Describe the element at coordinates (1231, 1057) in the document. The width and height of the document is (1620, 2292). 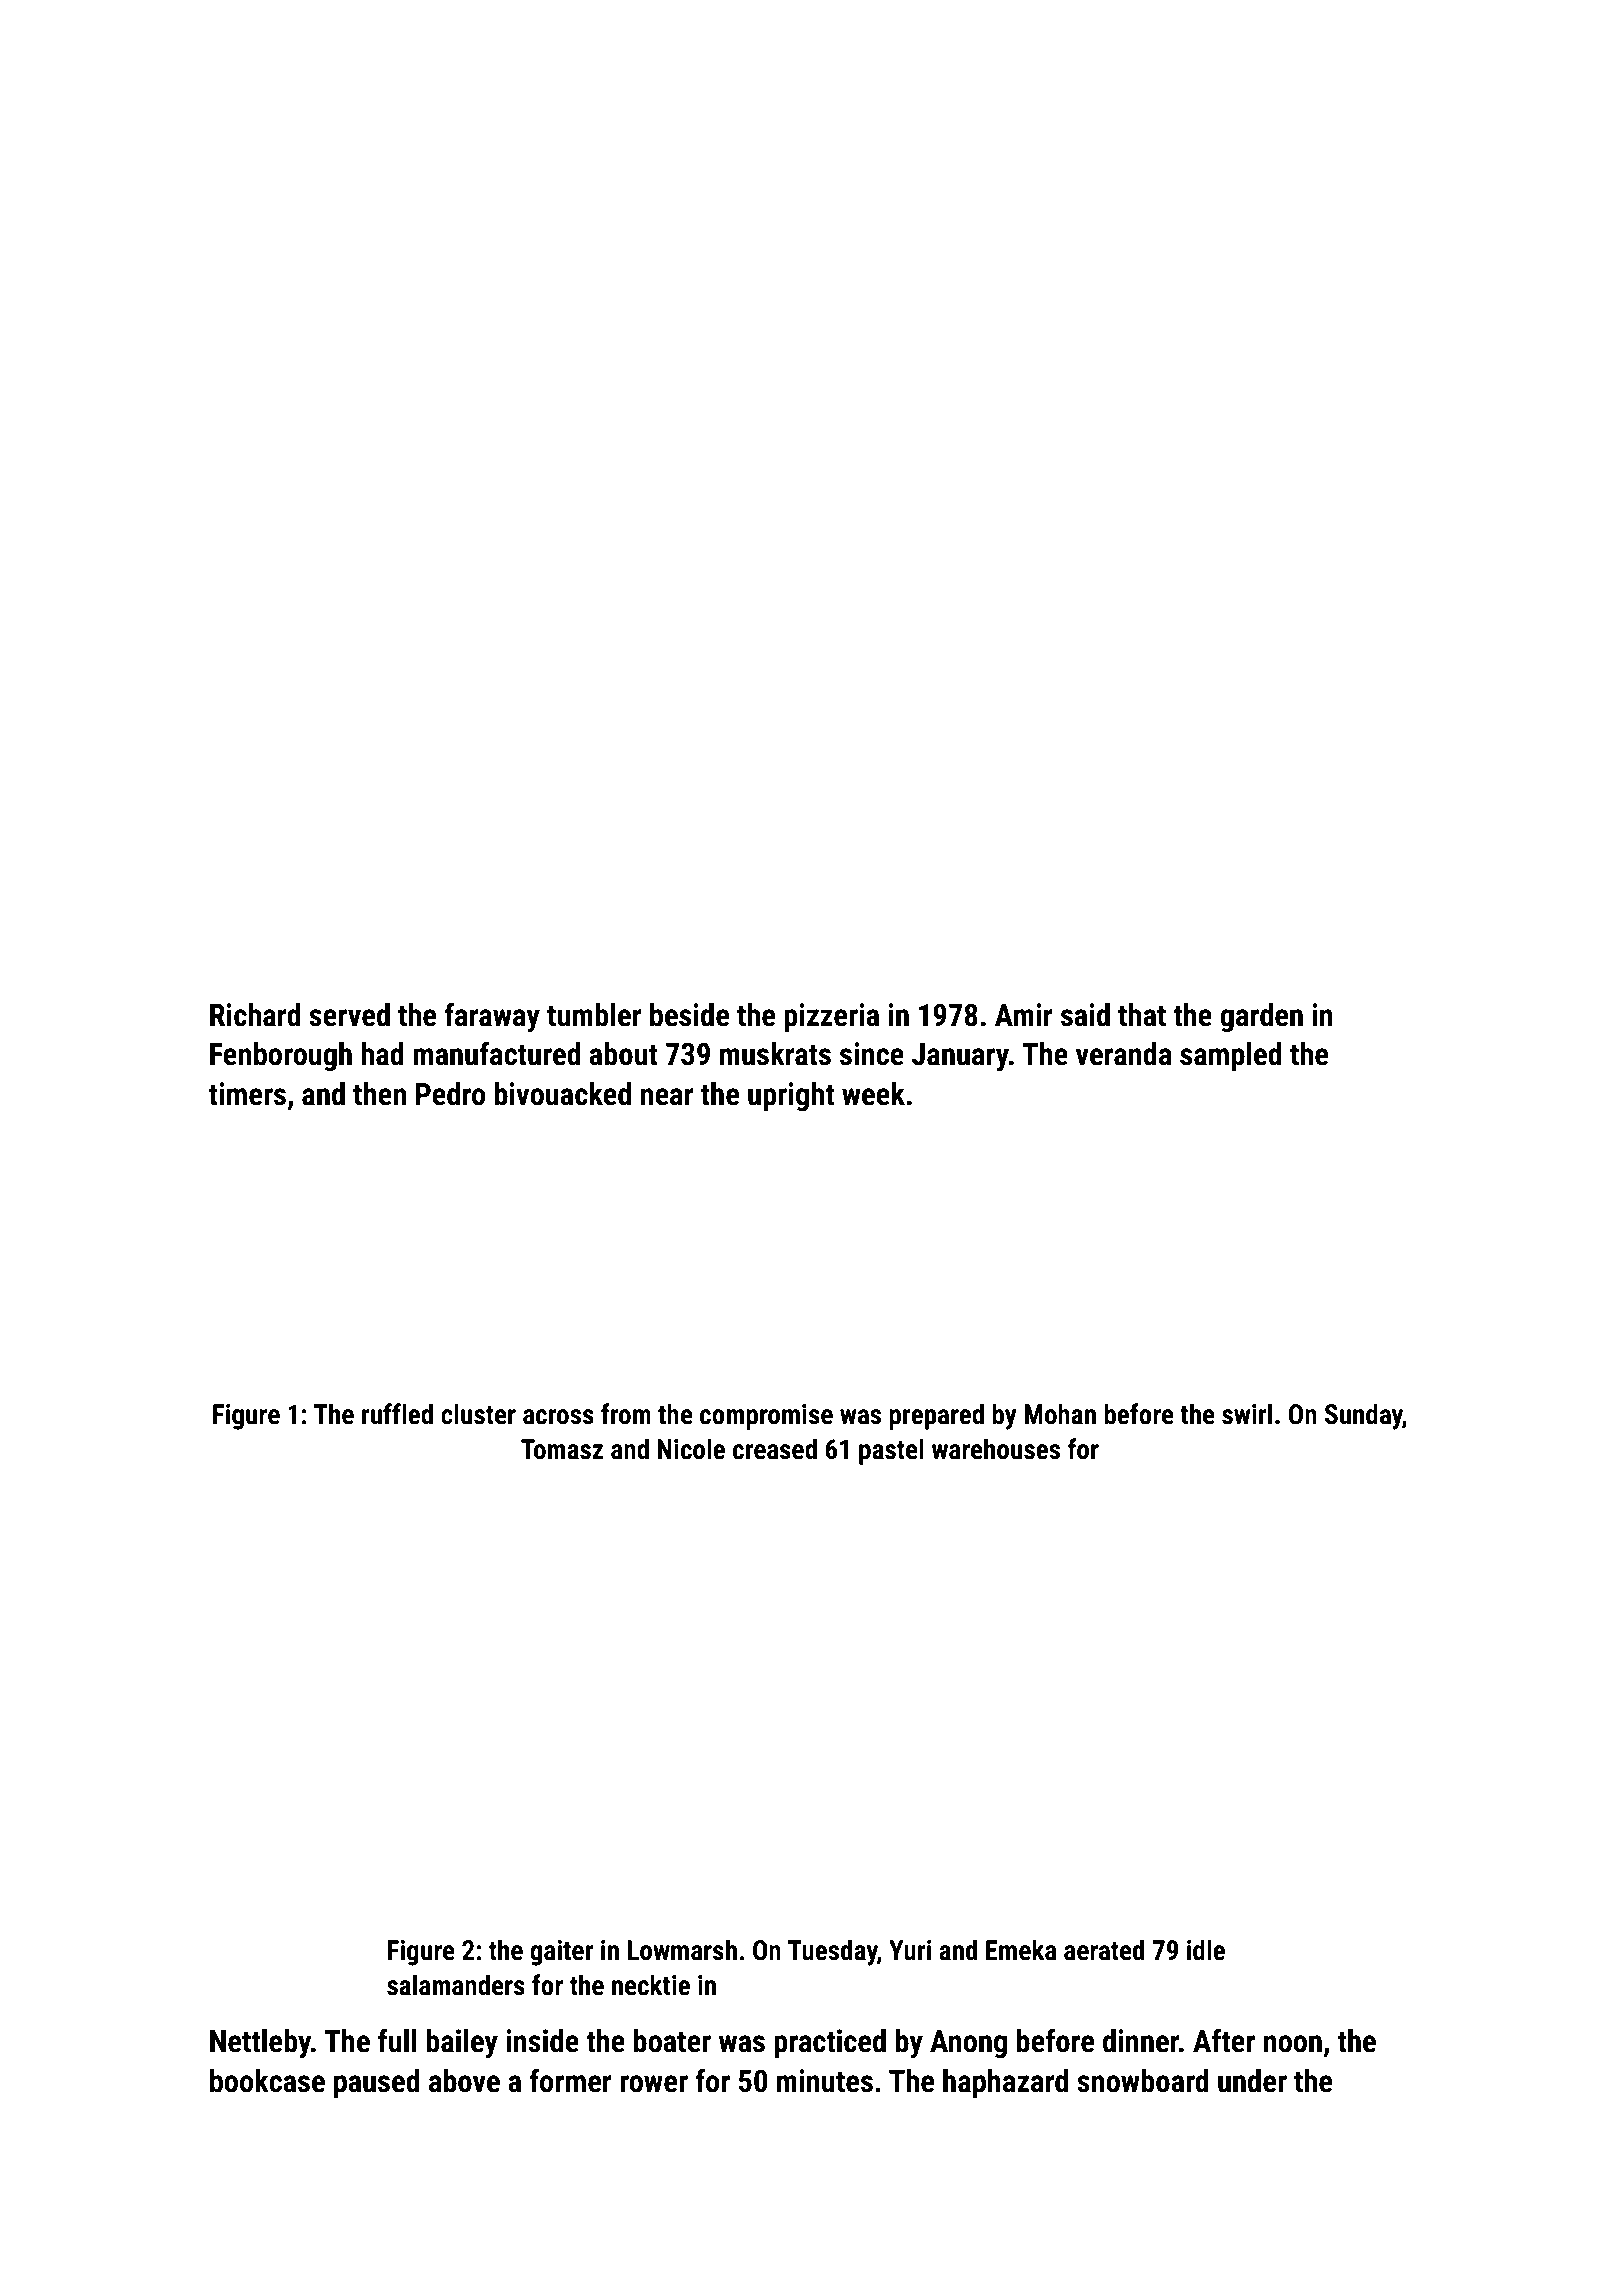
I see `sampled` at that location.
